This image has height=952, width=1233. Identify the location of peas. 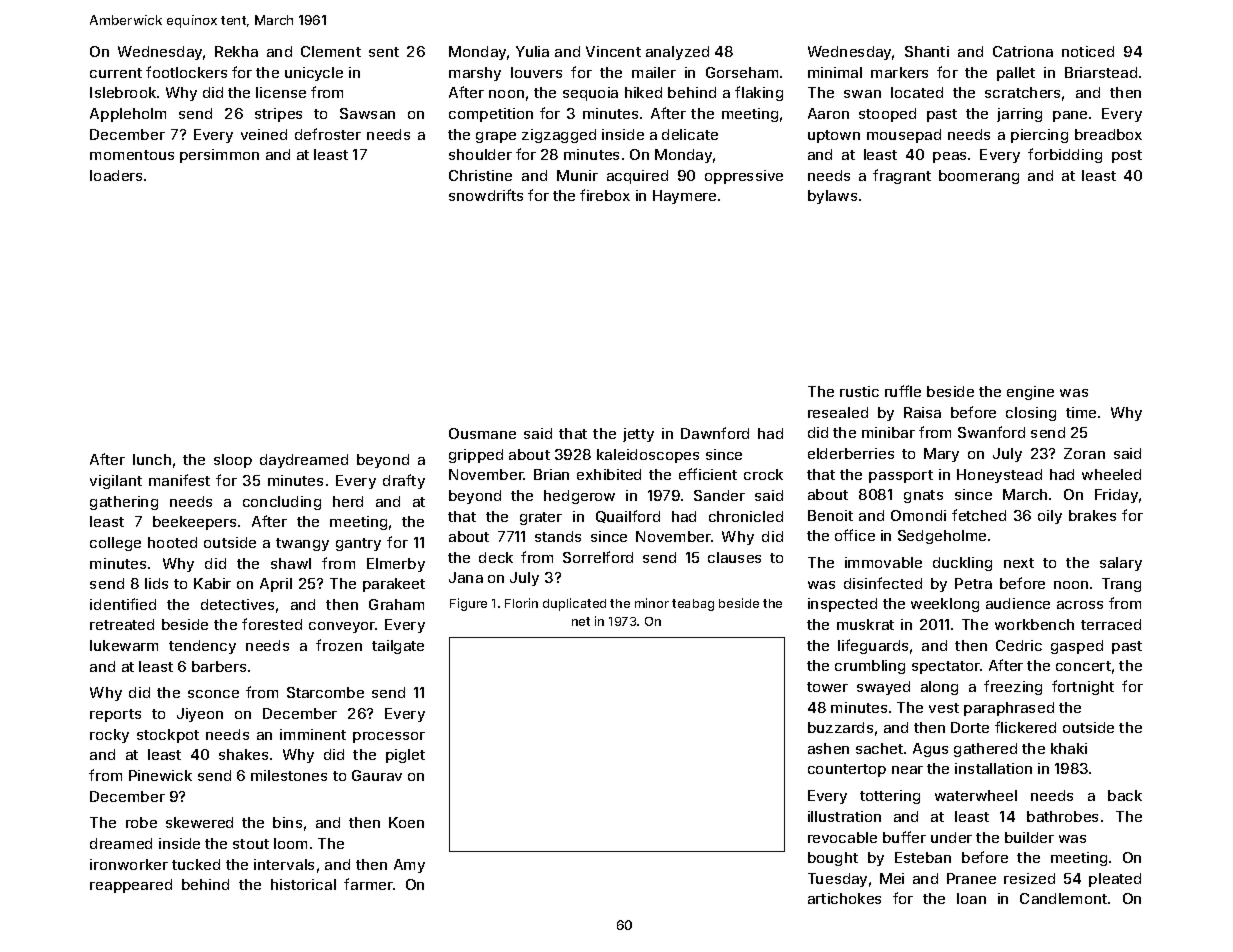
(949, 157).
